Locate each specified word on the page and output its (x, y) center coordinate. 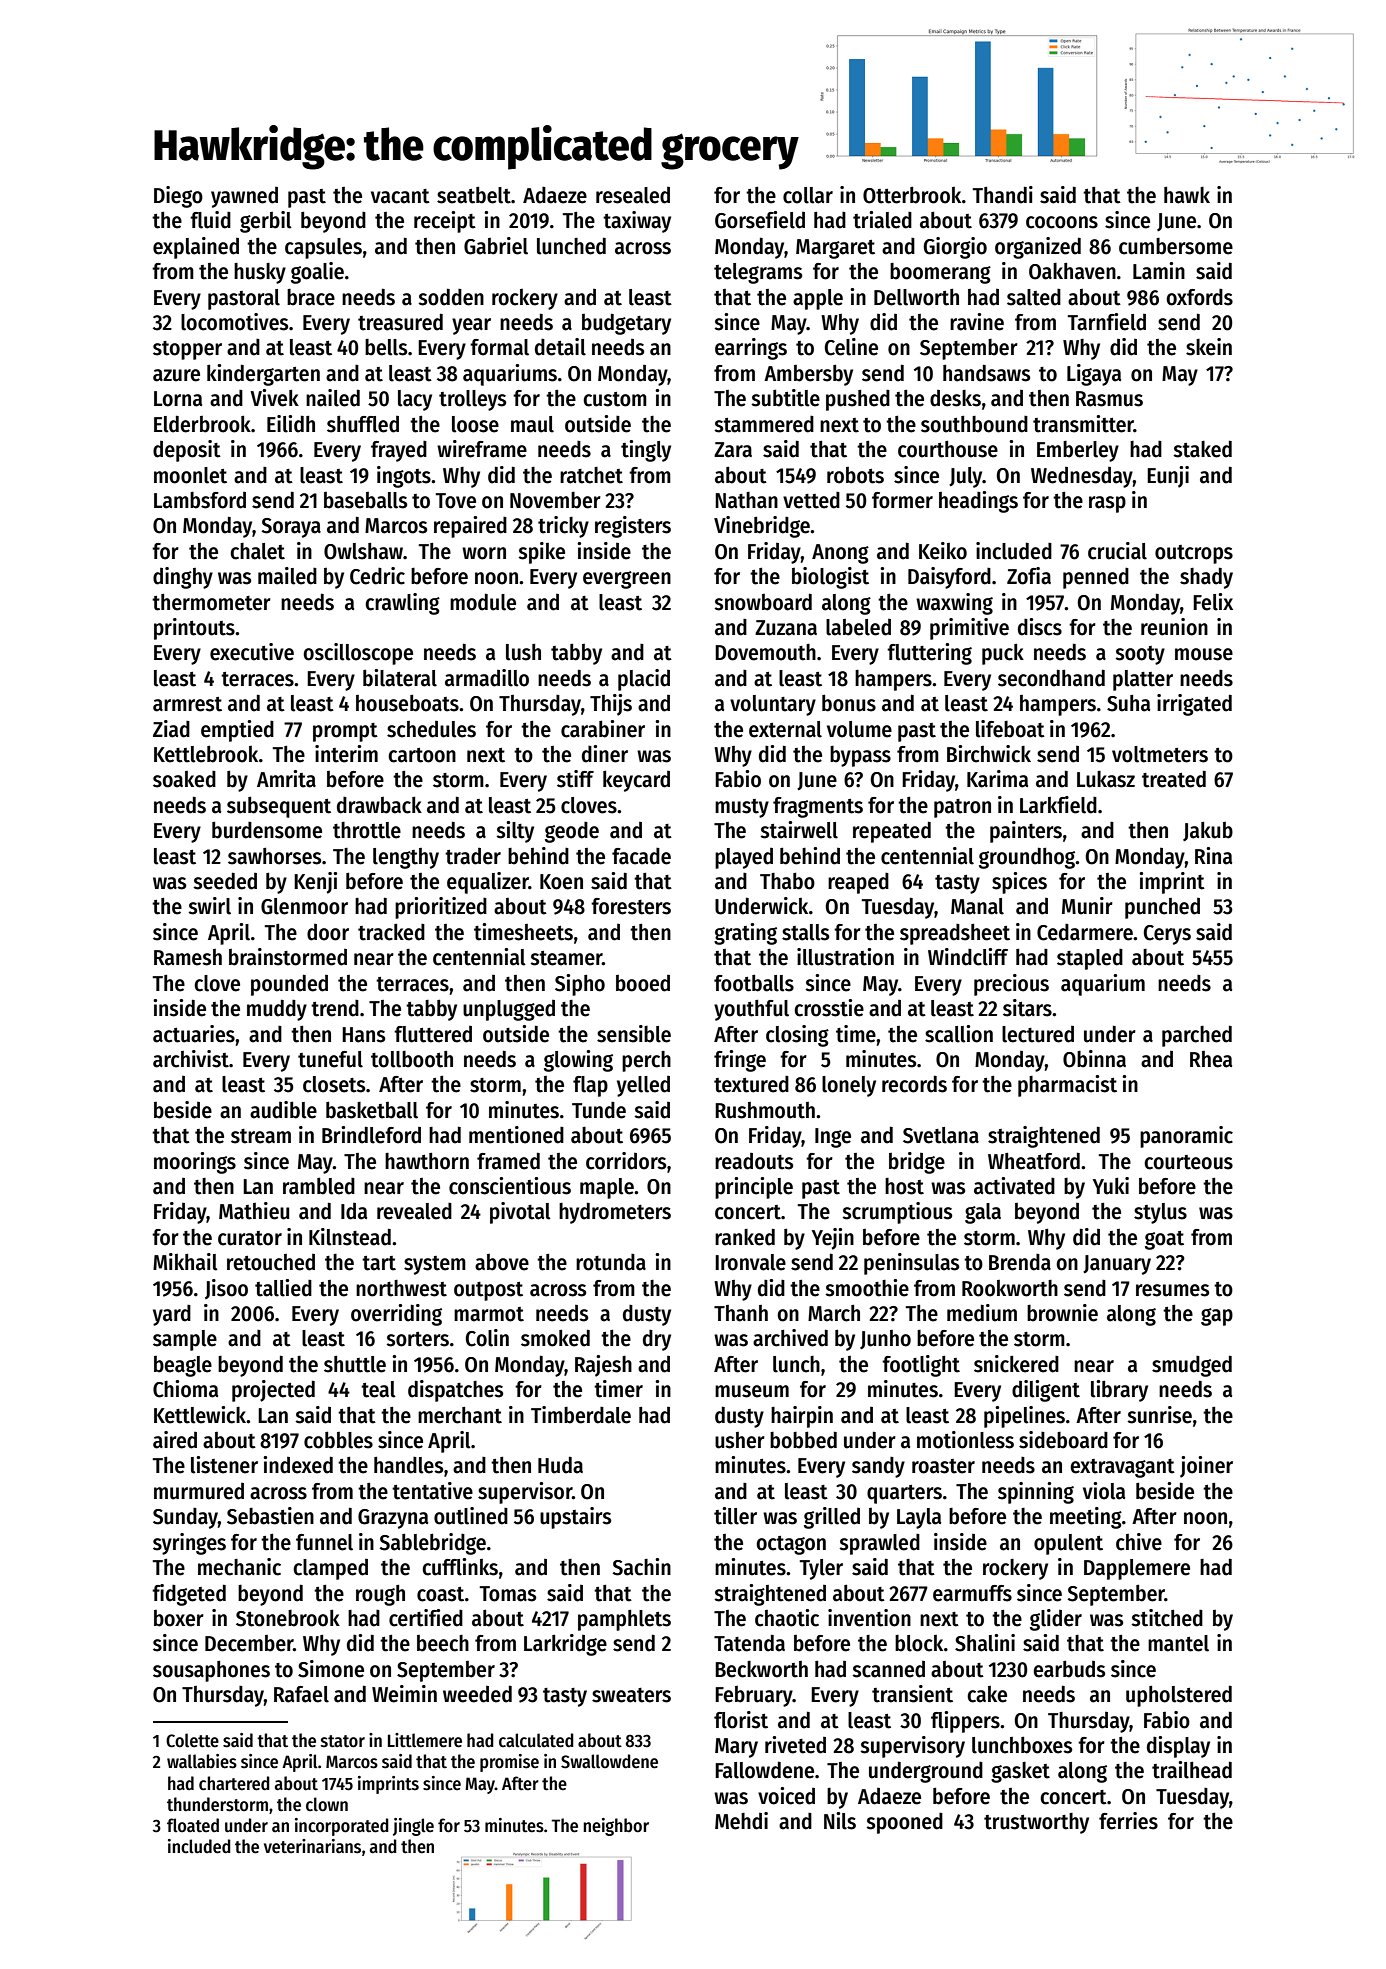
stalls (805, 932)
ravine (977, 322)
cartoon (422, 755)
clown (327, 1804)
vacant (400, 196)
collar (808, 195)
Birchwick (989, 754)
